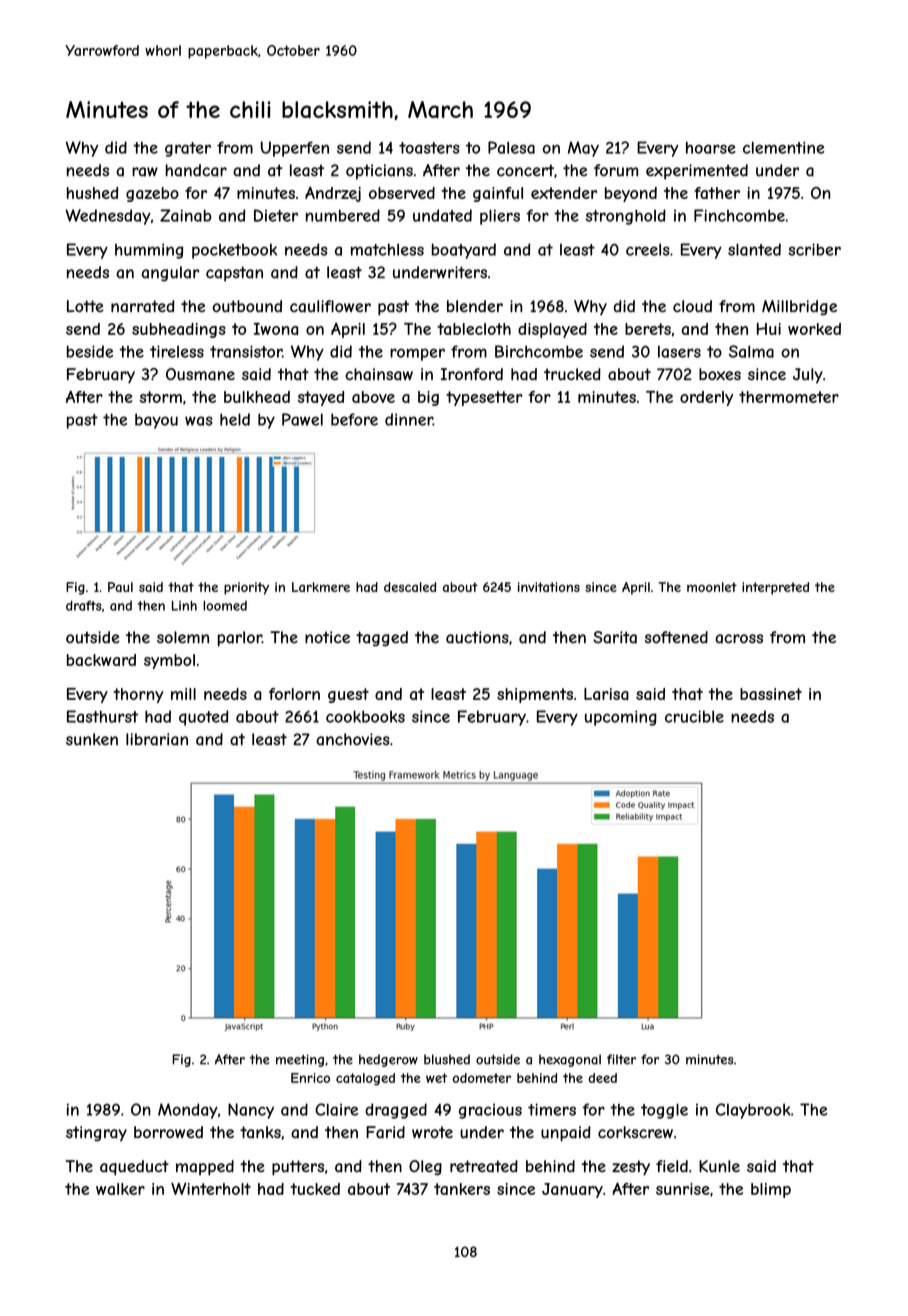  Describe the element at coordinates (771, 1190) in the page. I see `blimp` at that location.
